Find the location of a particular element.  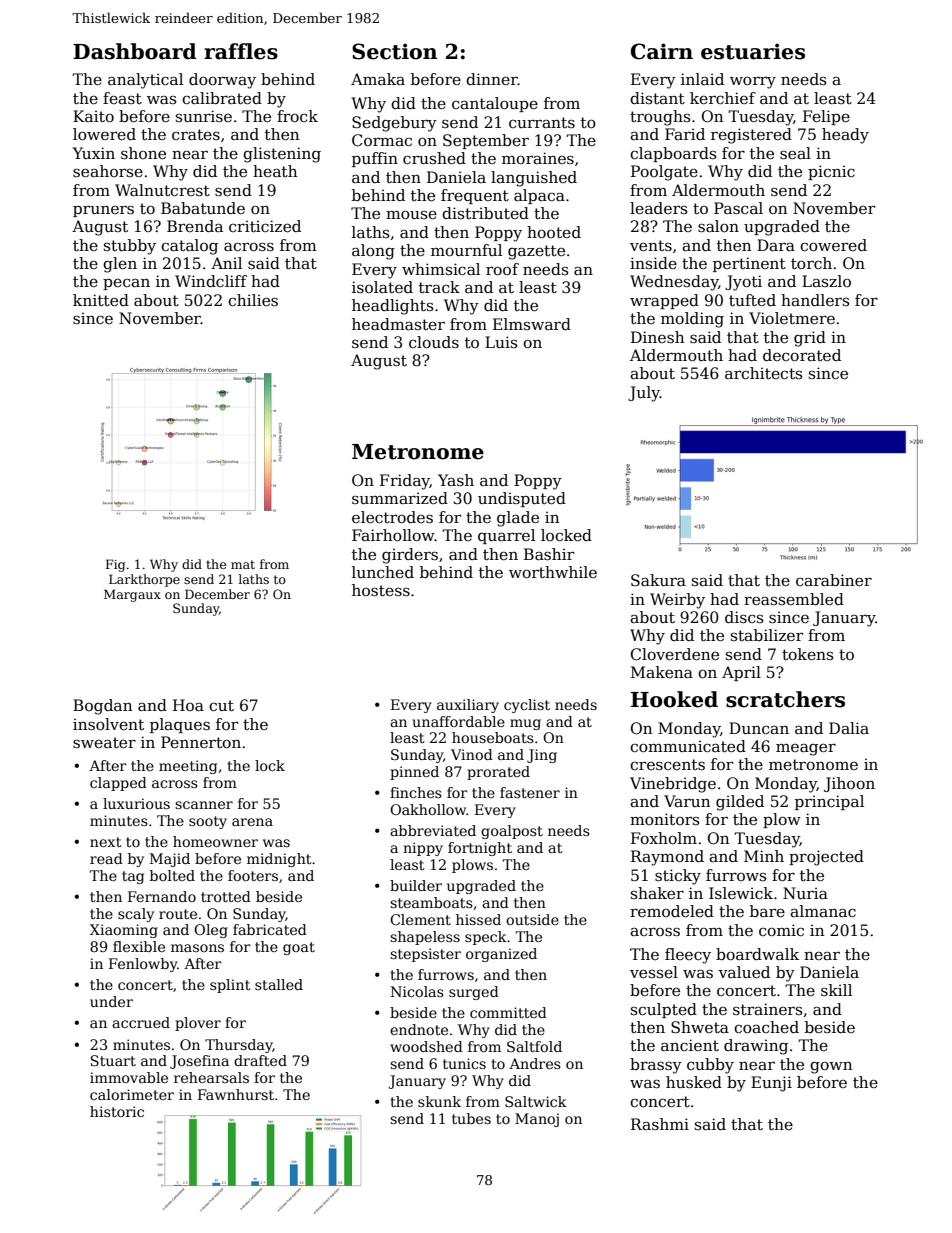

electrodes is located at coordinates (392, 517).
